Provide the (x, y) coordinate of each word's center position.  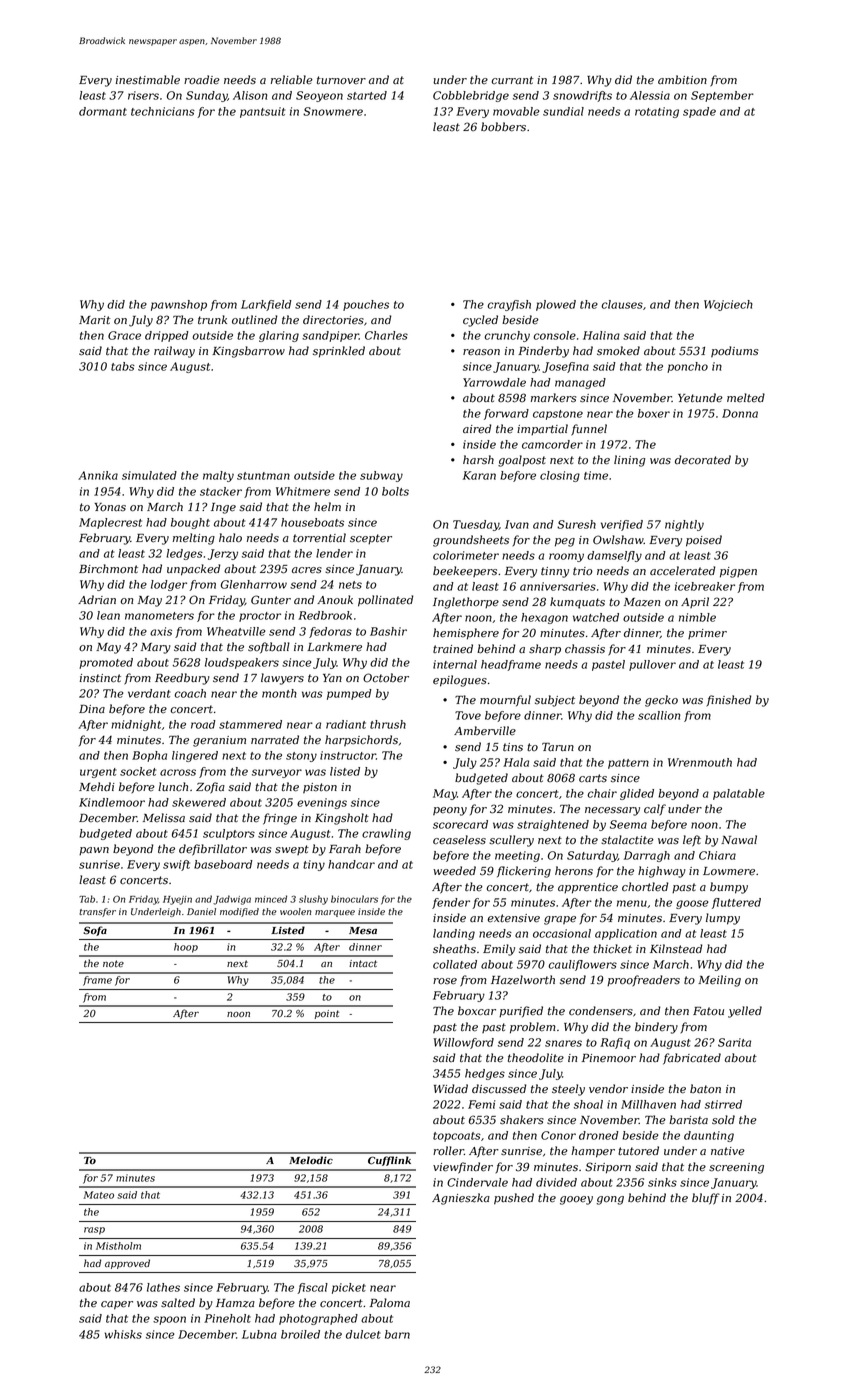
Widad (451, 1088)
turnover (341, 80)
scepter (371, 539)
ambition (682, 80)
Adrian (97, 600)
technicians (163, 111)
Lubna (259, 1334)
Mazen (642, 602)
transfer (97, 912)
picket (349, 1288)
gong (610, 1200)
